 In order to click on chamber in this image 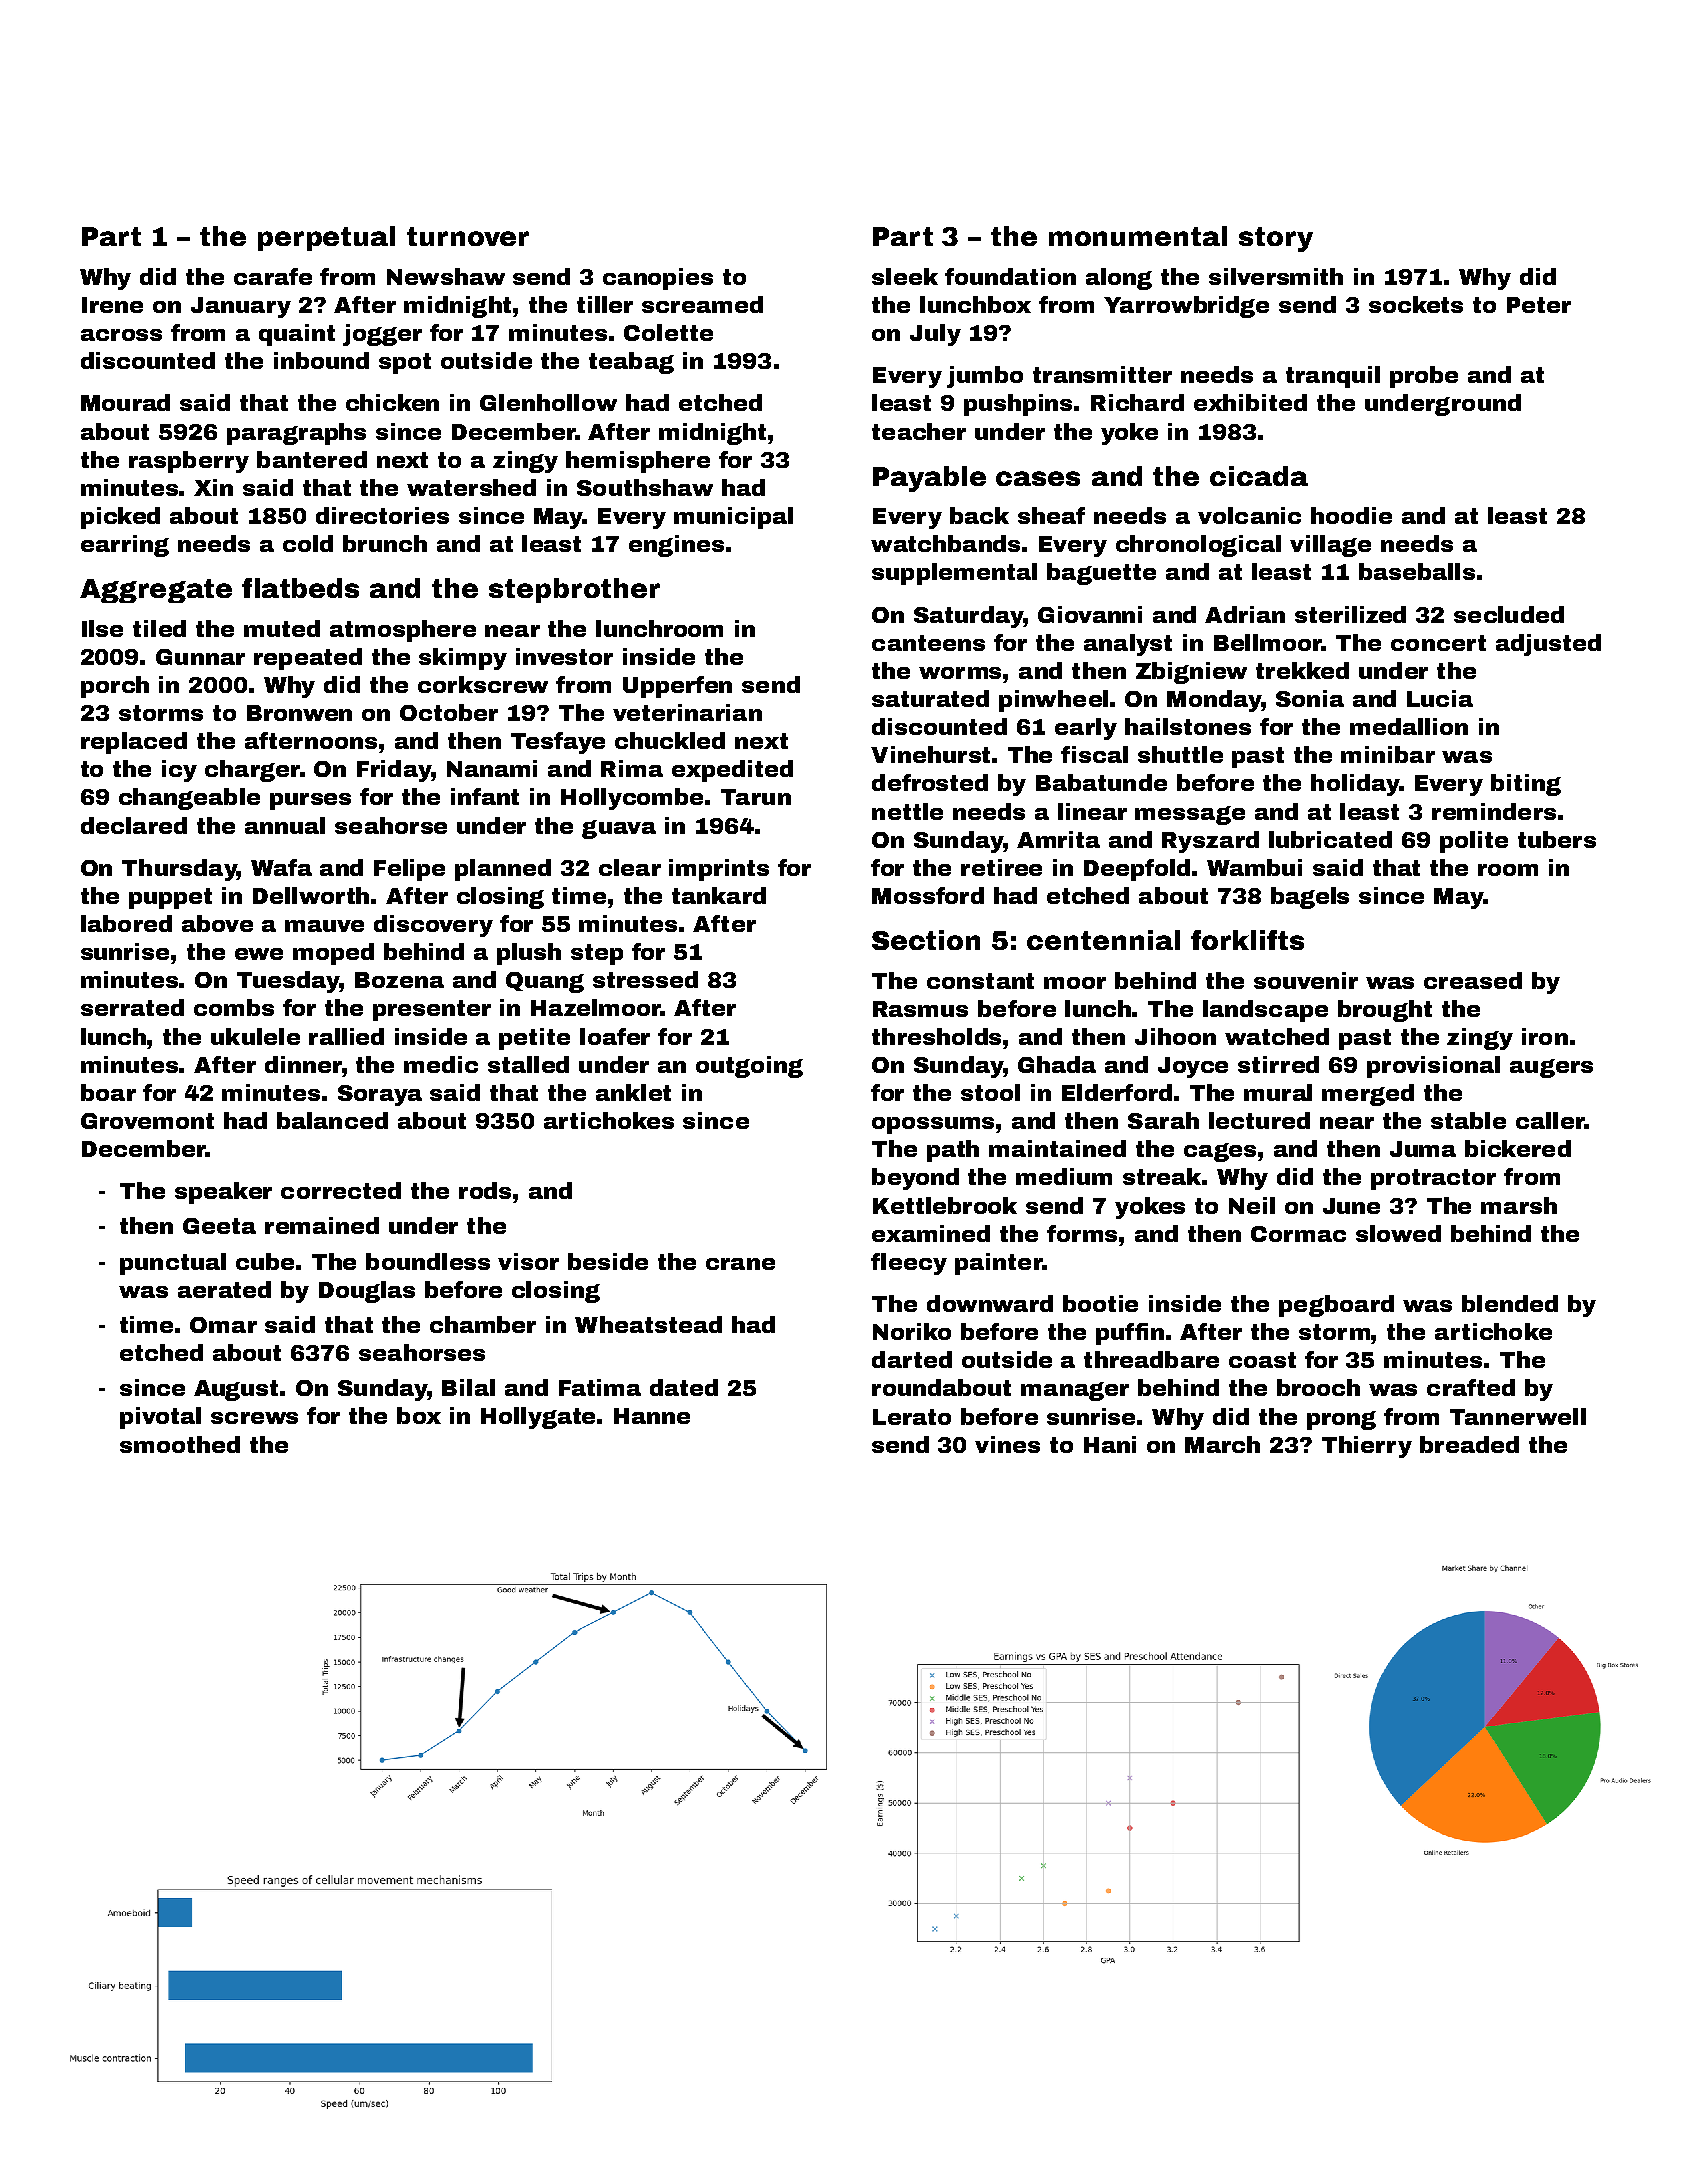, I will do `click(483, 1324)`.
